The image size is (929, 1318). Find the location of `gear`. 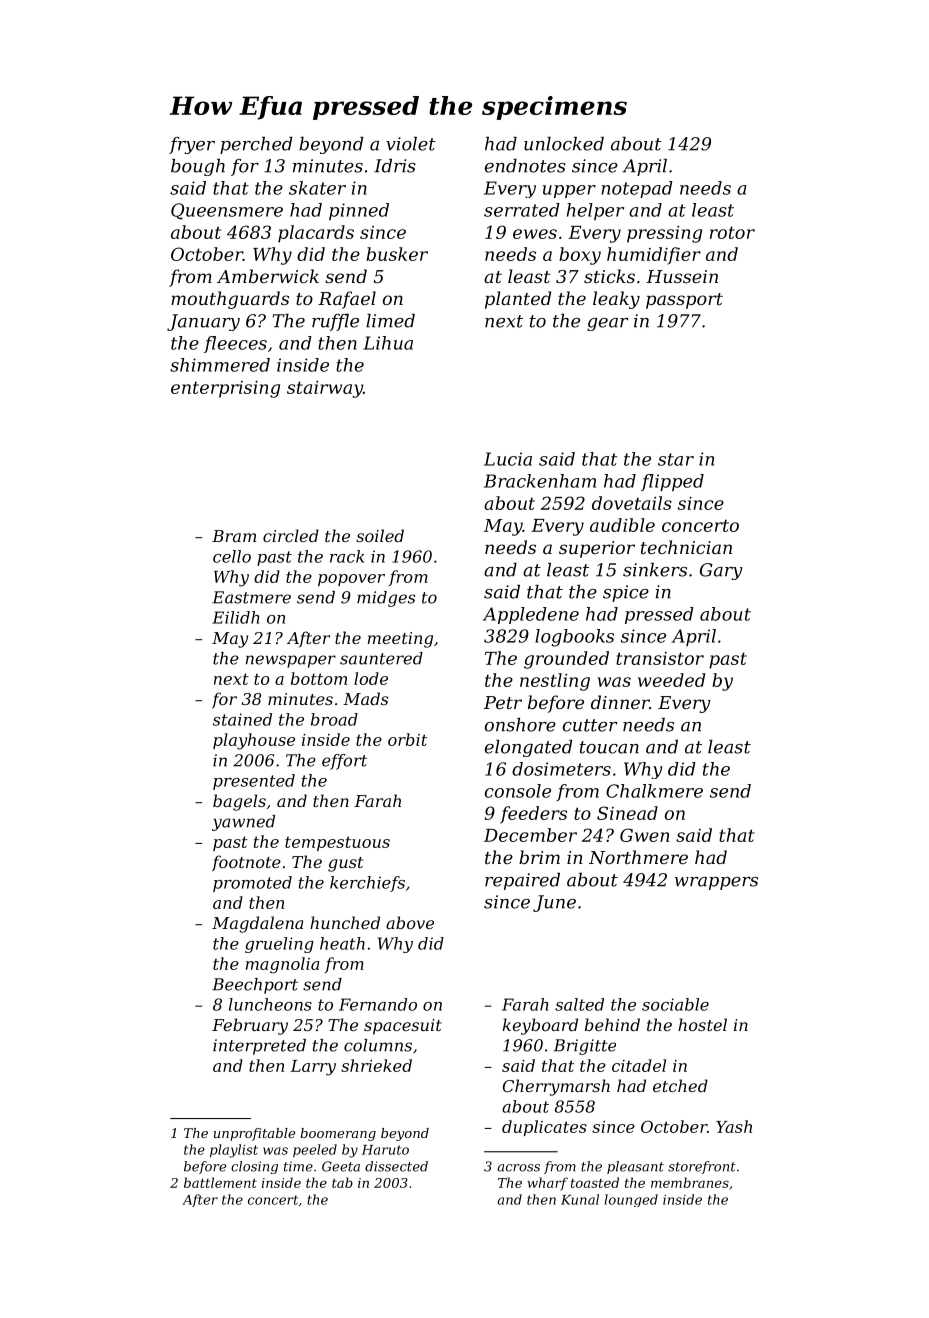

gear is located at coordinates (607, 324).
